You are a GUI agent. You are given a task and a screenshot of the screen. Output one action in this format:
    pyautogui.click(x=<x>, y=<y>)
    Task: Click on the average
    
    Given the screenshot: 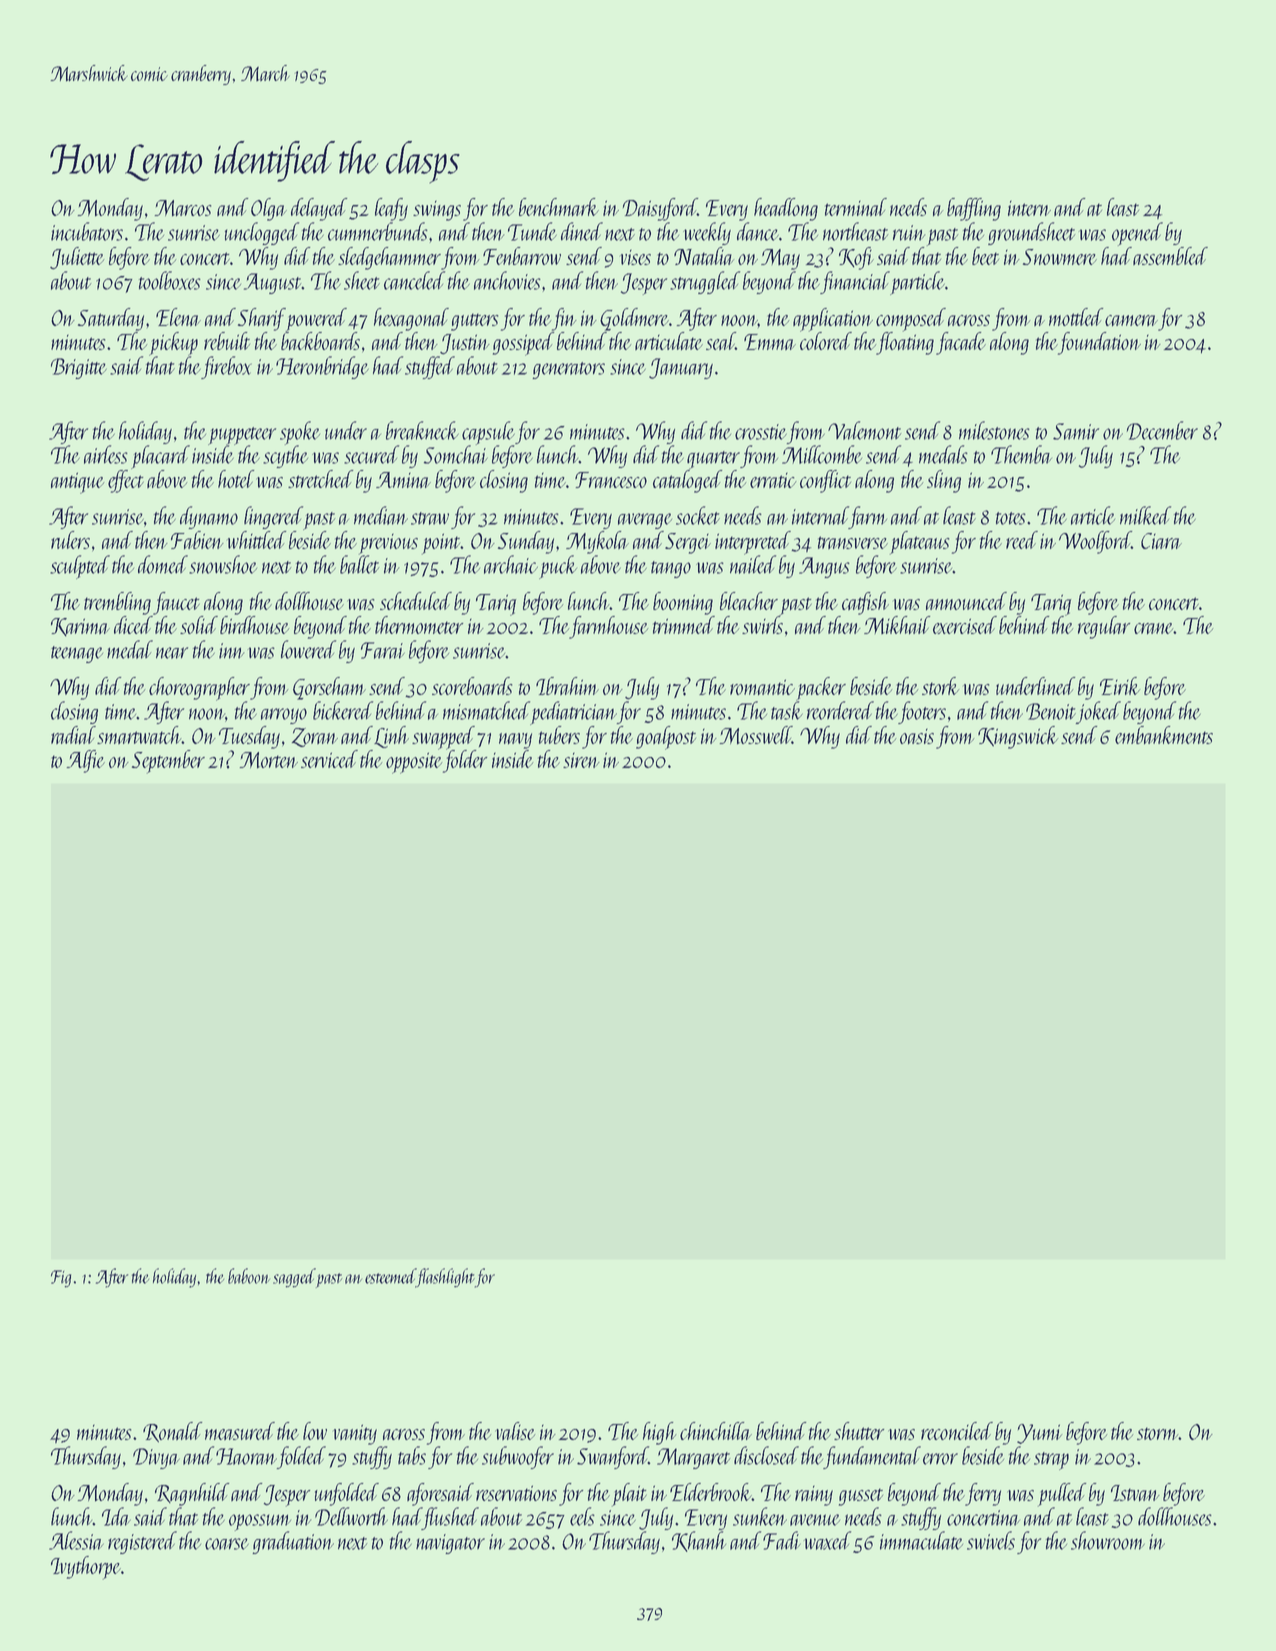 What is the action you would take?
    pyautogui.click(x=645, y=521)
